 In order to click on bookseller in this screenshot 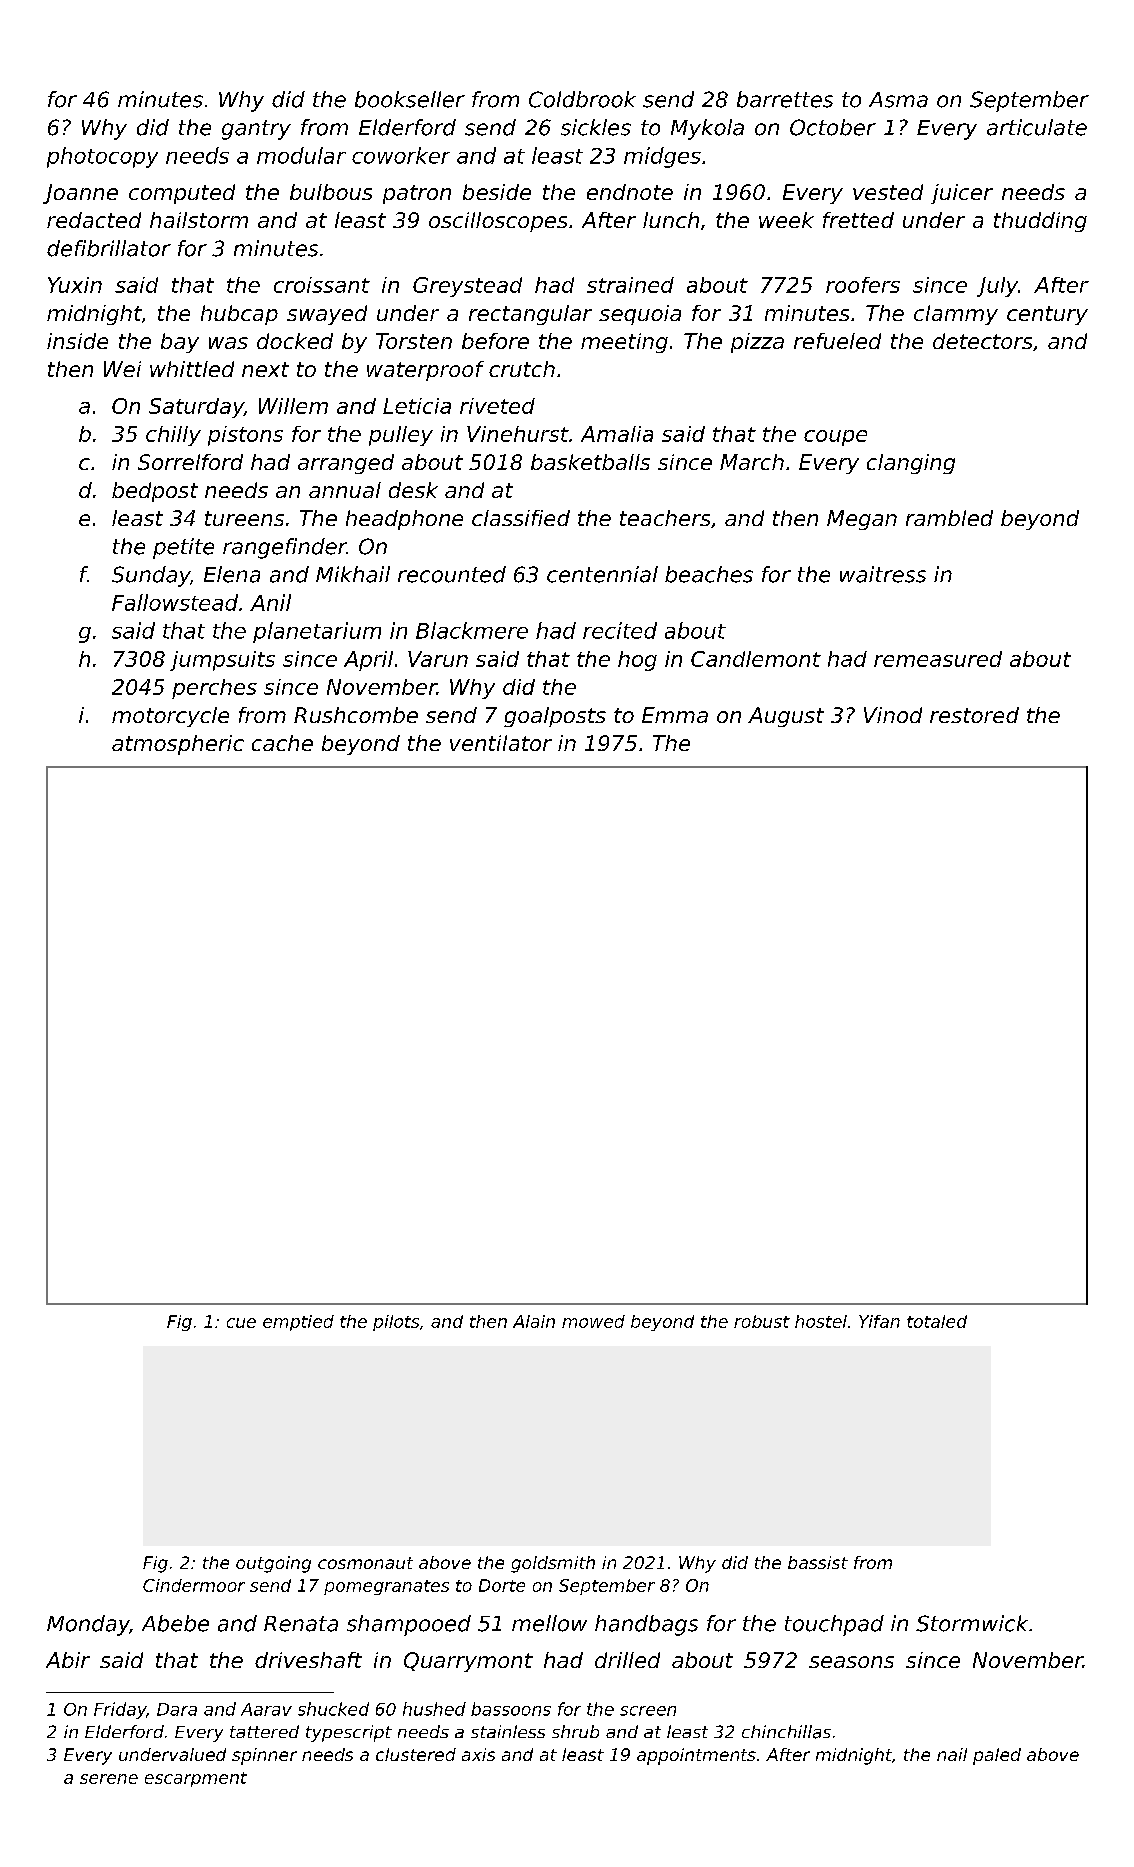, I will do `click(410, 99)`.
